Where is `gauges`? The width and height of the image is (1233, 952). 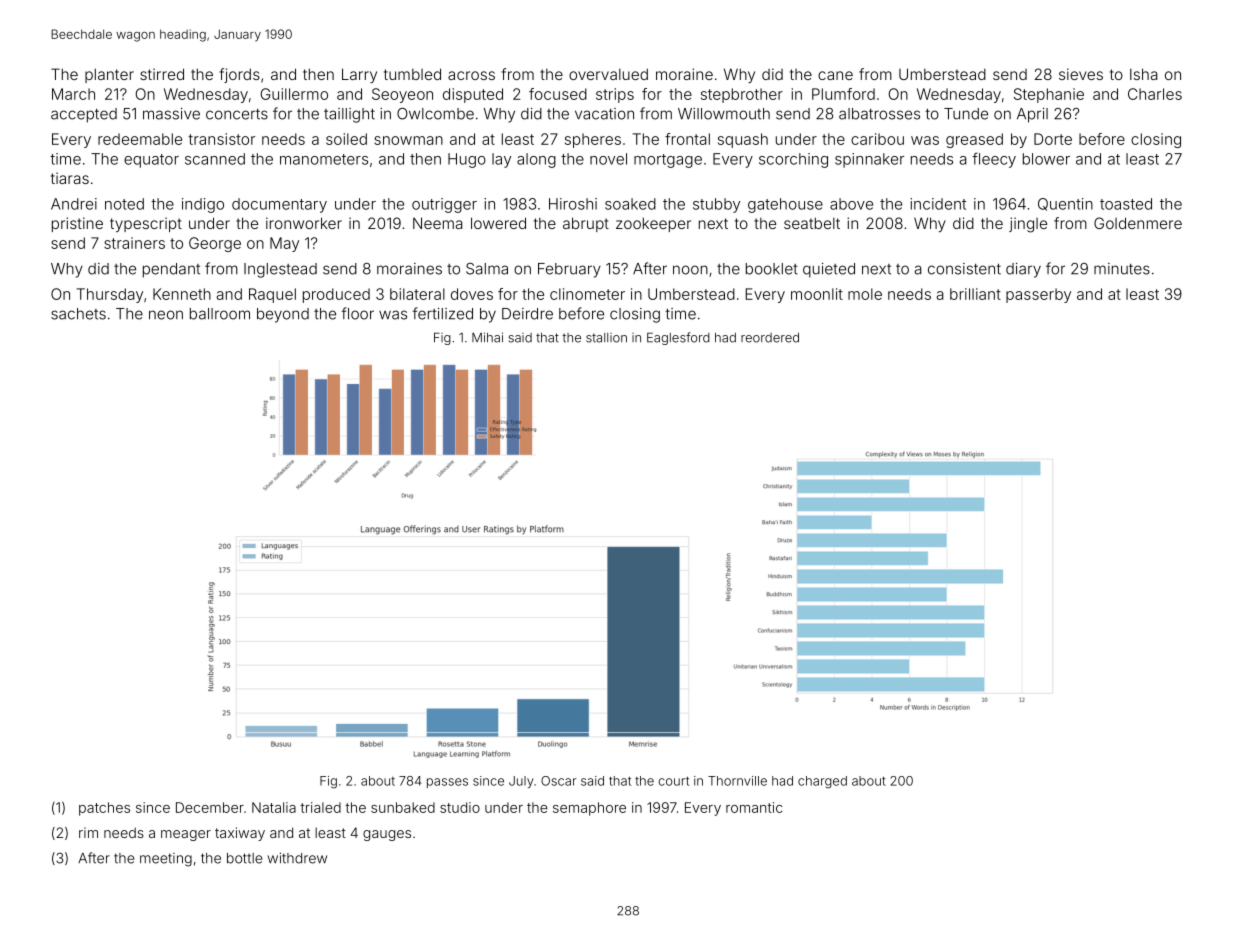 gauges is located at coordinates (387, 835).
